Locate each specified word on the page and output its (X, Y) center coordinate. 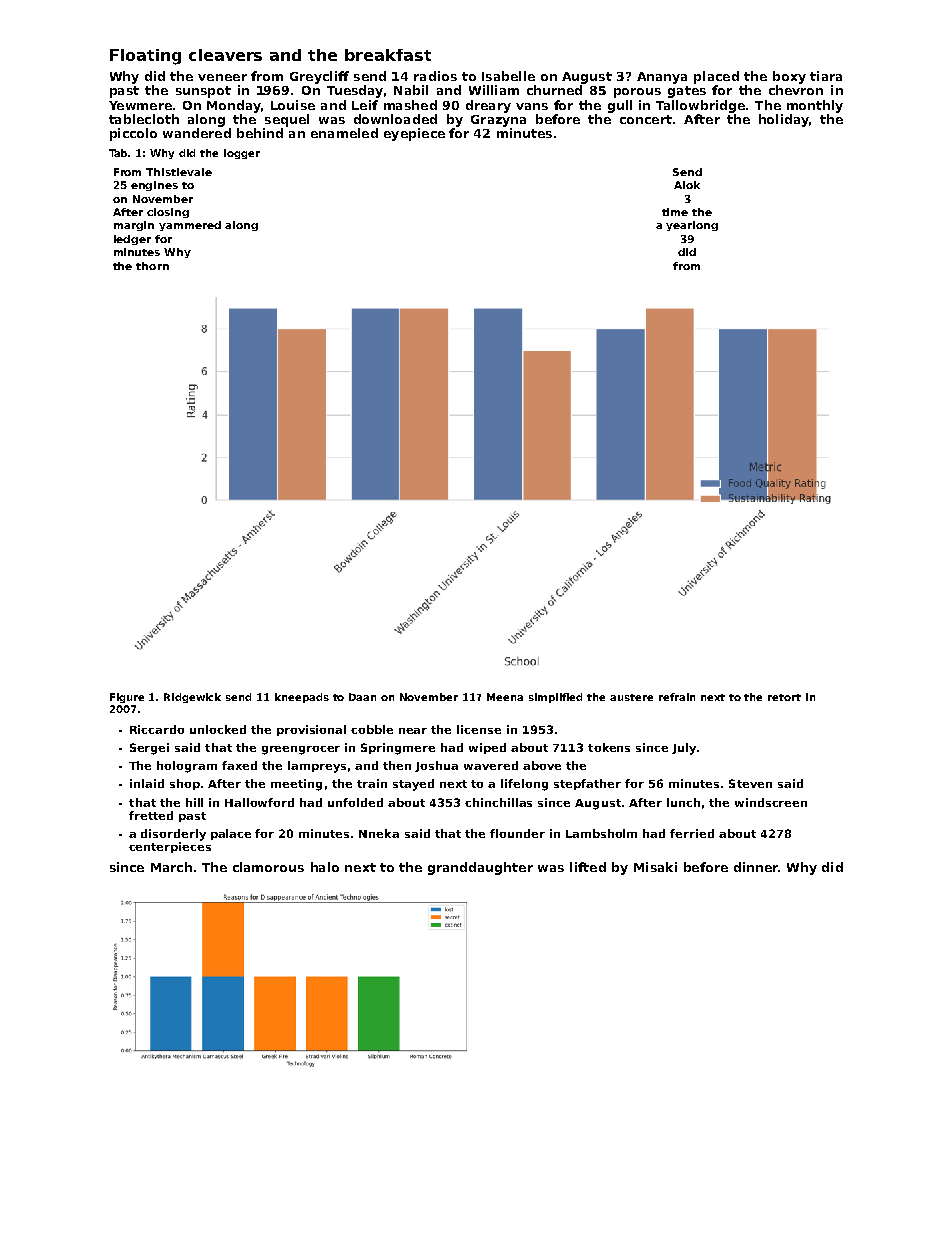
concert (646, 119)
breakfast (388, 55)
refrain (677, 697)
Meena (505, 697)
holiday (784, 120)
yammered (190, 226)
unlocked (218, 729)
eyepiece (414, 134)
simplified (555, 698)
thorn (152, 266)
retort (784, 697)
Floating (145, 57)
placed (716, 77)
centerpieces (170, 847)
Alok (687, 185)
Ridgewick (192, 698)
